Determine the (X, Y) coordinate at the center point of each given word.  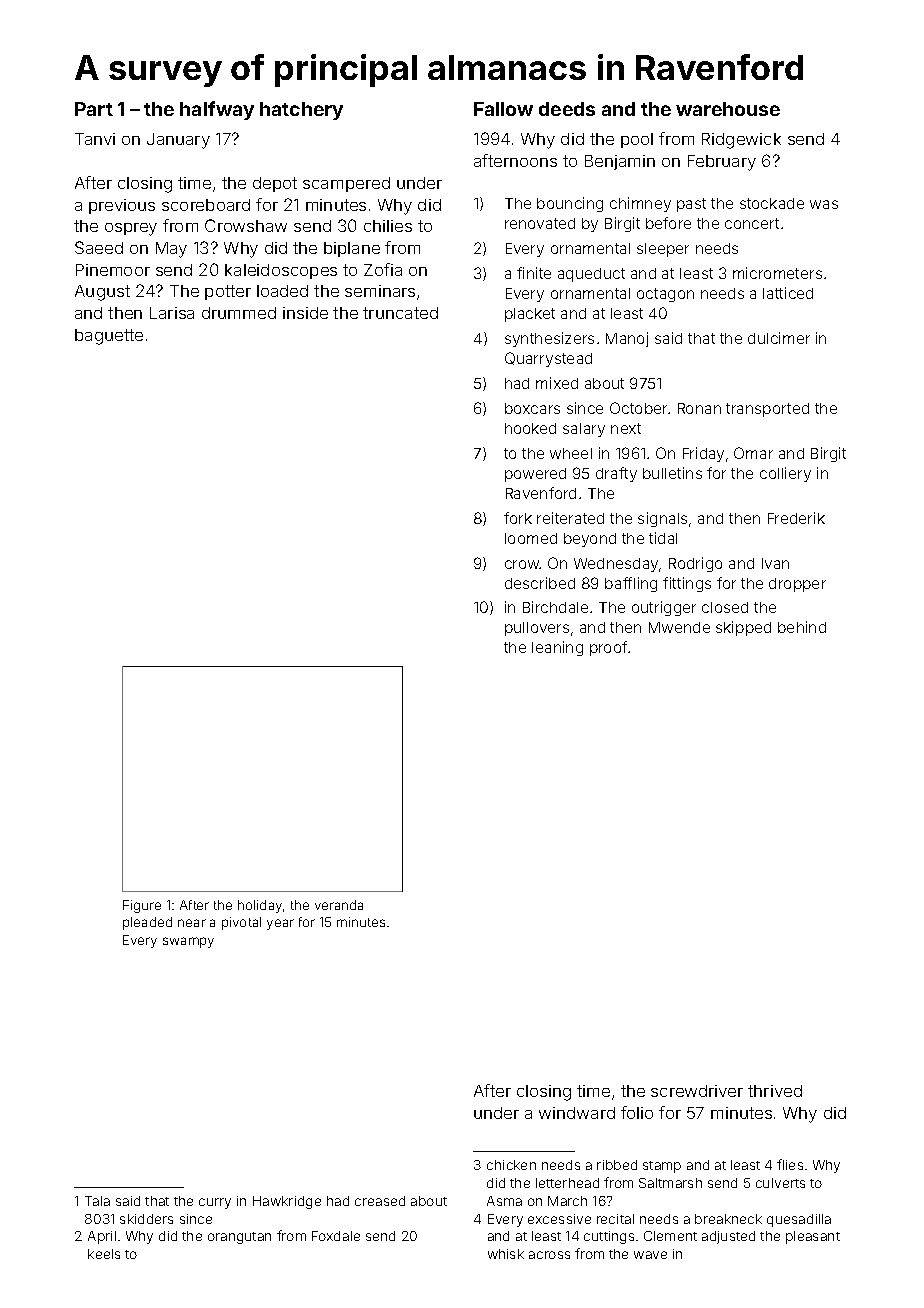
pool (637, 140)
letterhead (567, 1183)
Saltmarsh (670, 1183)
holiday (260, 906)
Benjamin (620, 162)
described (540, 583)
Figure (142, 906)
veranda (339, 905)
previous (122, 206)
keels (104, 1254)
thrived (775, 1091)
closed (725, 607)
